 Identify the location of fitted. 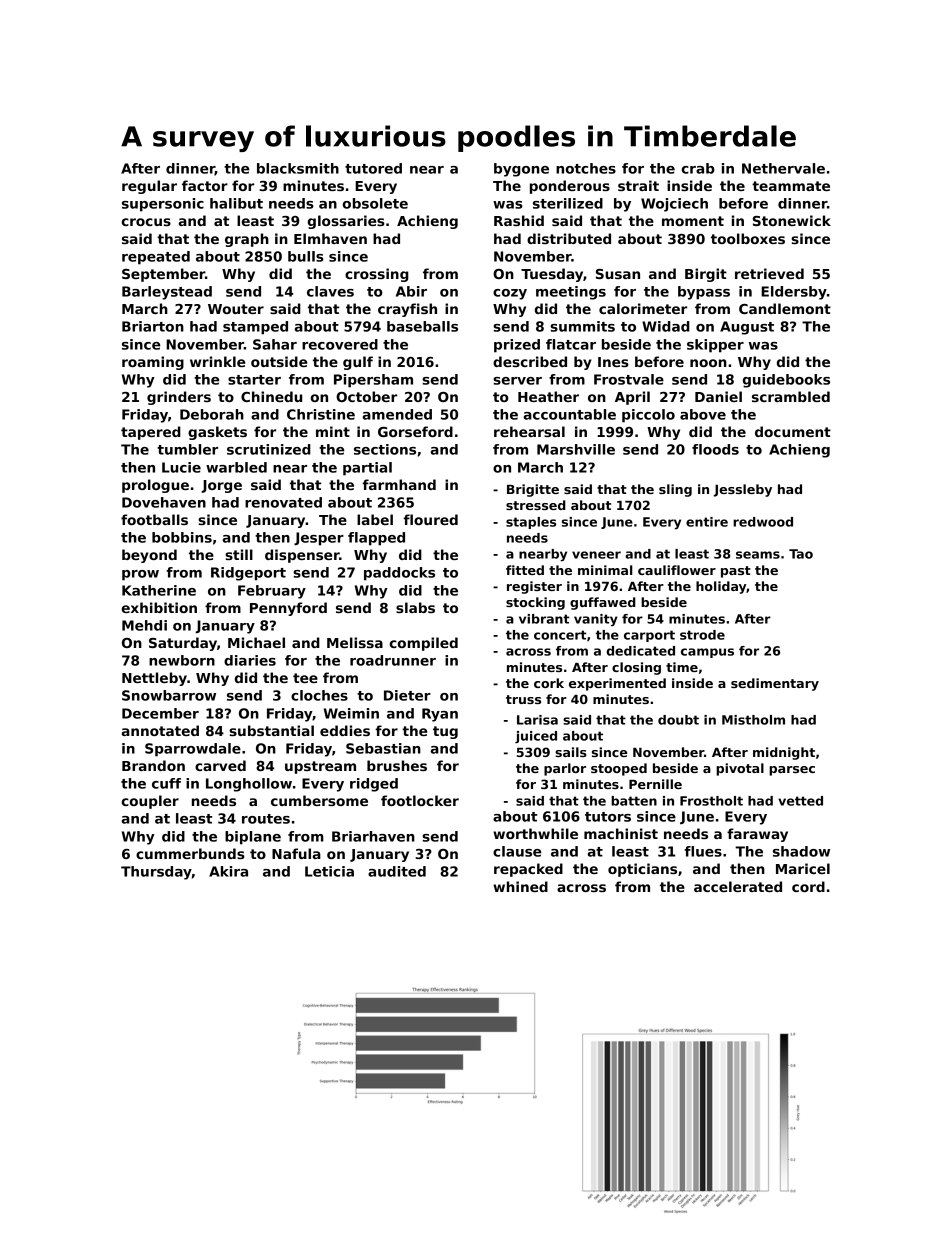
(525, 570).
